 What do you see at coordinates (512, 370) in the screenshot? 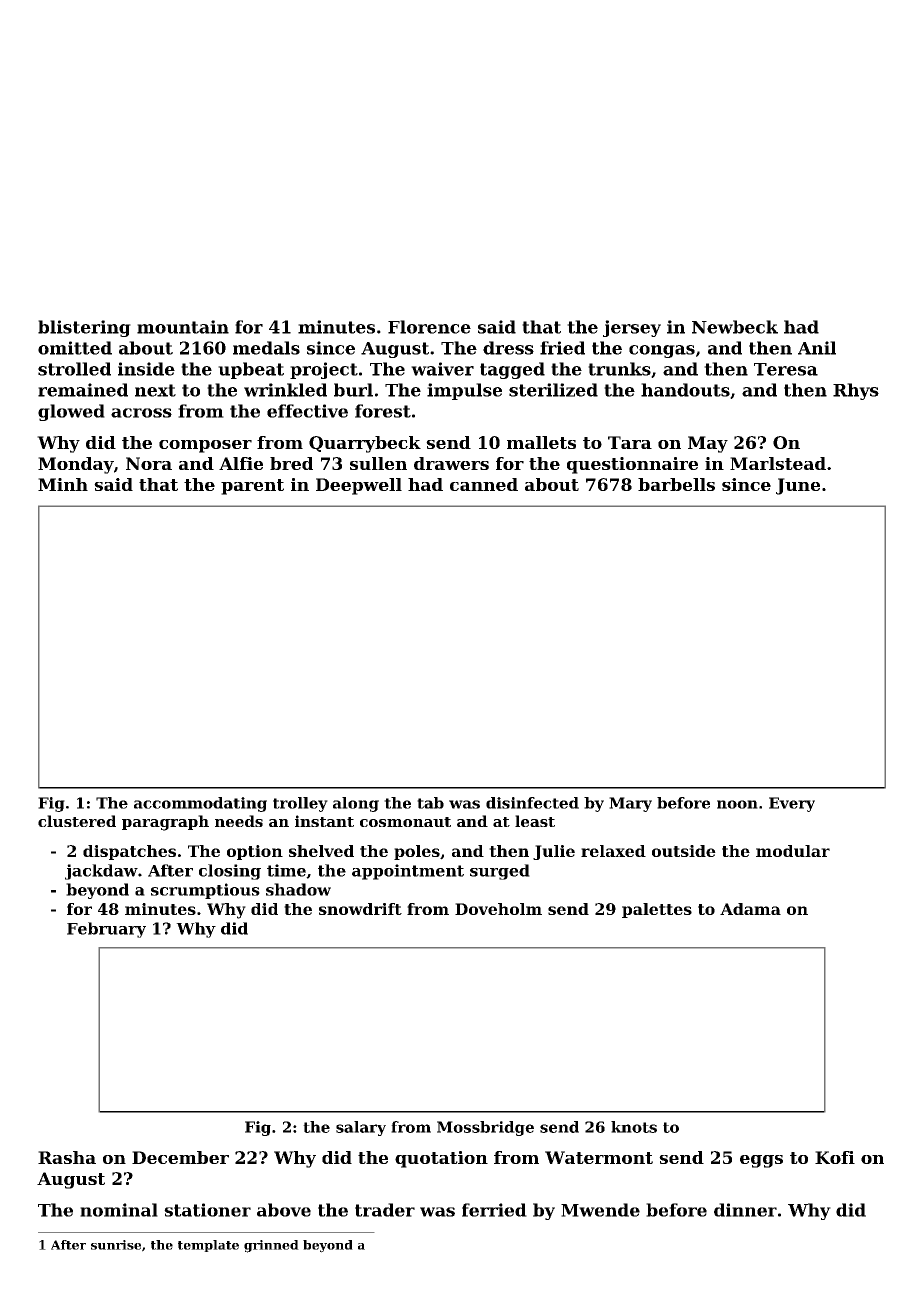
I see `tagged` at bounding box center [512, 370].
